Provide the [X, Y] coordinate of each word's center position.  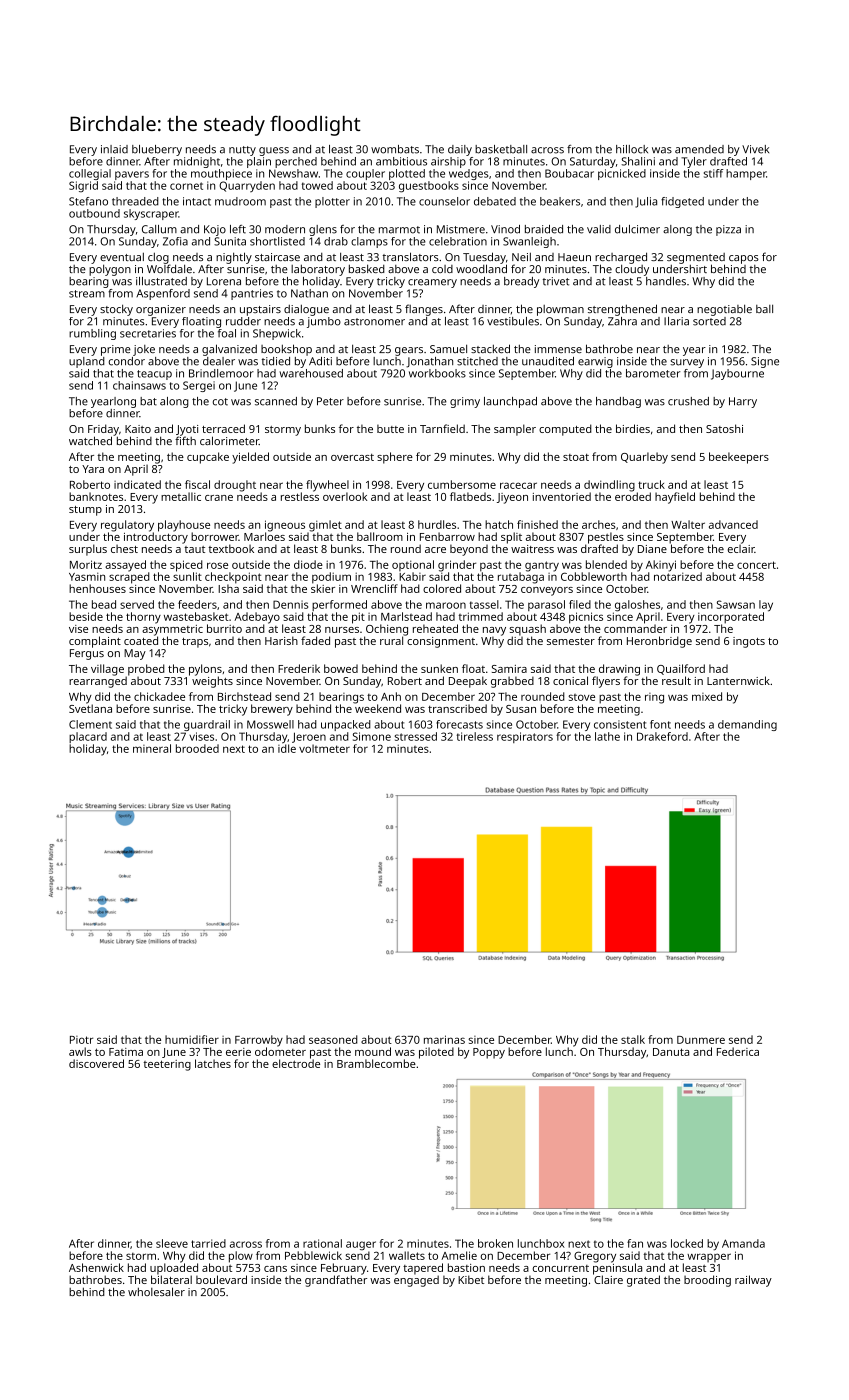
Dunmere [701, 1040]
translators [410, 256]
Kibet [471, 1279]
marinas [444, 1039]
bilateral [171, 1279]
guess [274, 151]
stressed [416, 736]
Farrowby [259, 1041]
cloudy [632, 270]
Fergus [87, 654]
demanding [747, 725]
